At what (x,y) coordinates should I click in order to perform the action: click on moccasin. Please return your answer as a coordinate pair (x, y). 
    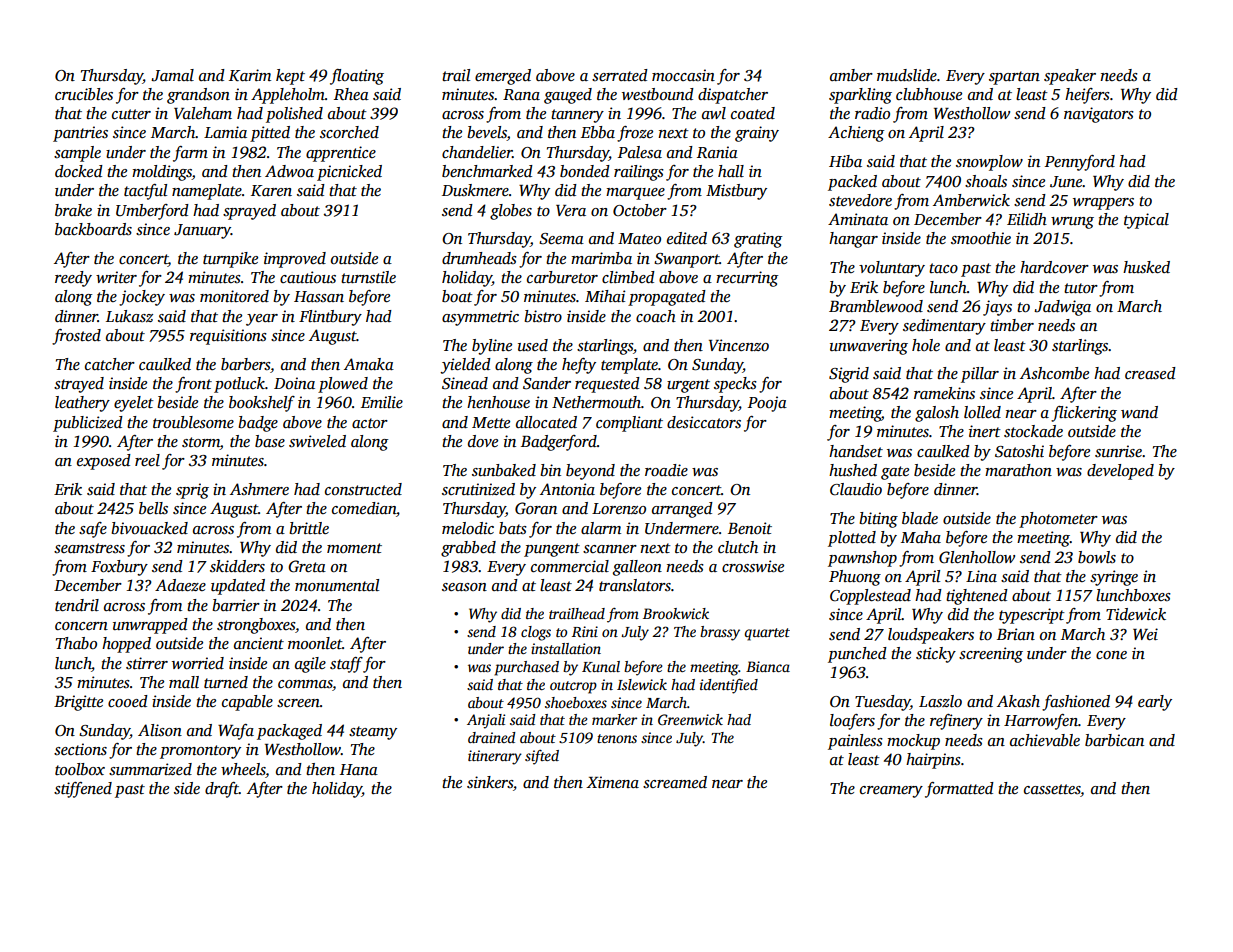
    Looking at the image, I should click on (683, 75).
